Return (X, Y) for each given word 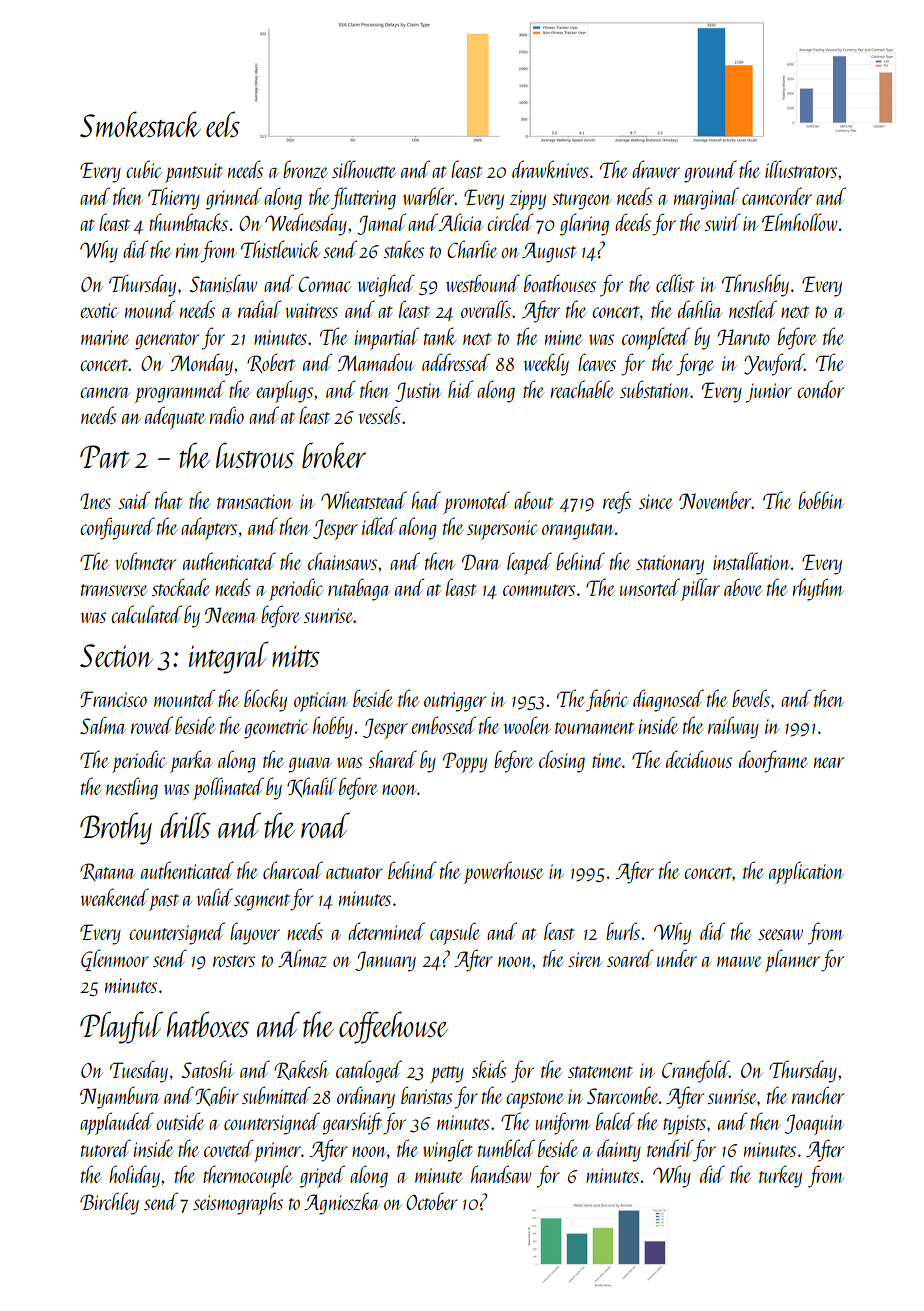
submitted (276, 1095)
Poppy (465, 762)
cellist (675, 283)
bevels (751, 698)
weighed (386, 285)
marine (105, 337)
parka (191, 761)
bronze (305, 169)
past (164, 902)
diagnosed (668, 700)
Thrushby (755, 285)
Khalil (312, 787)
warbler (429, 196)
